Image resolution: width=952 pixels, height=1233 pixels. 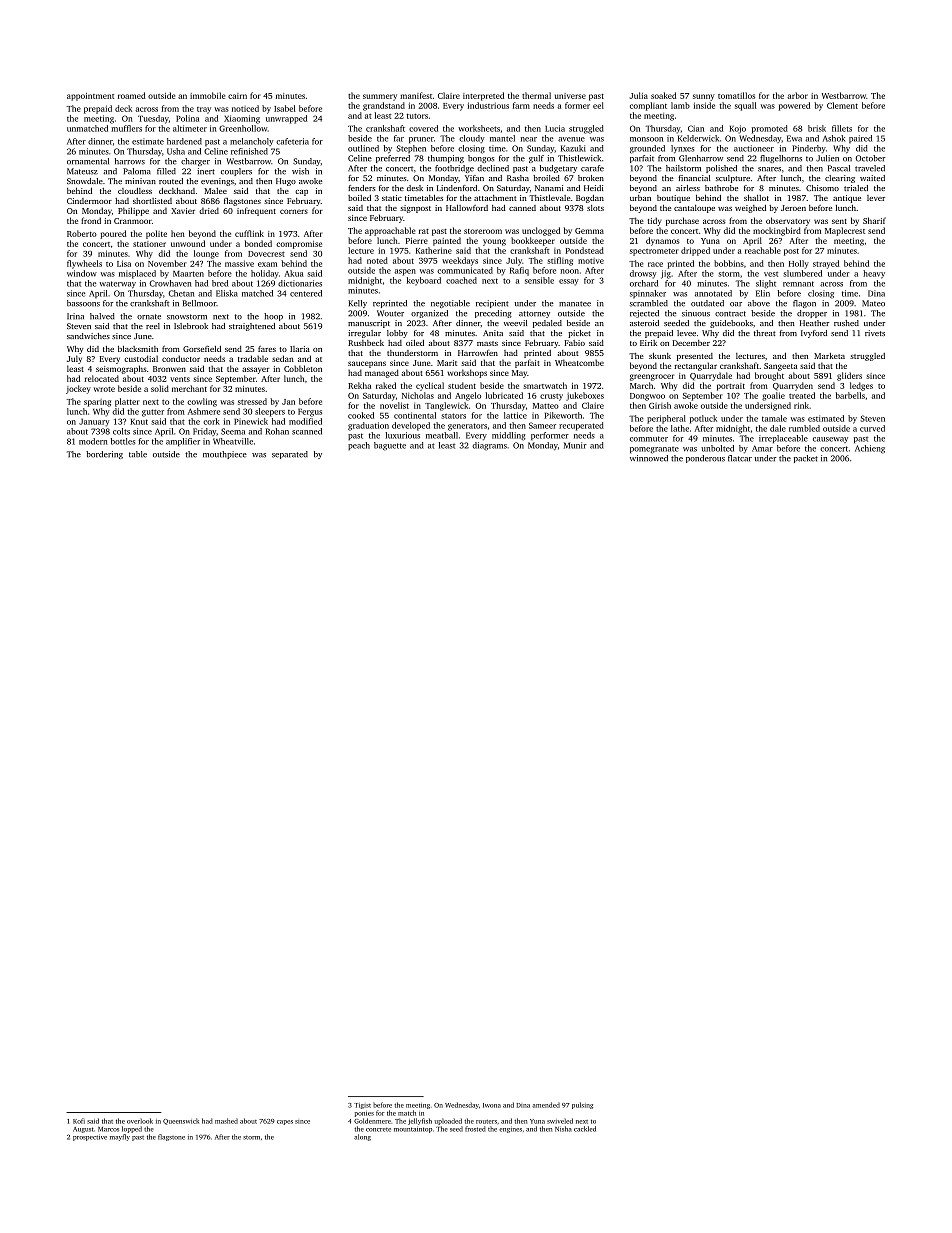 What do you see at coordinates (585, 1129) in the image?
I see `cackled` at bounding box center [585, 1129].
